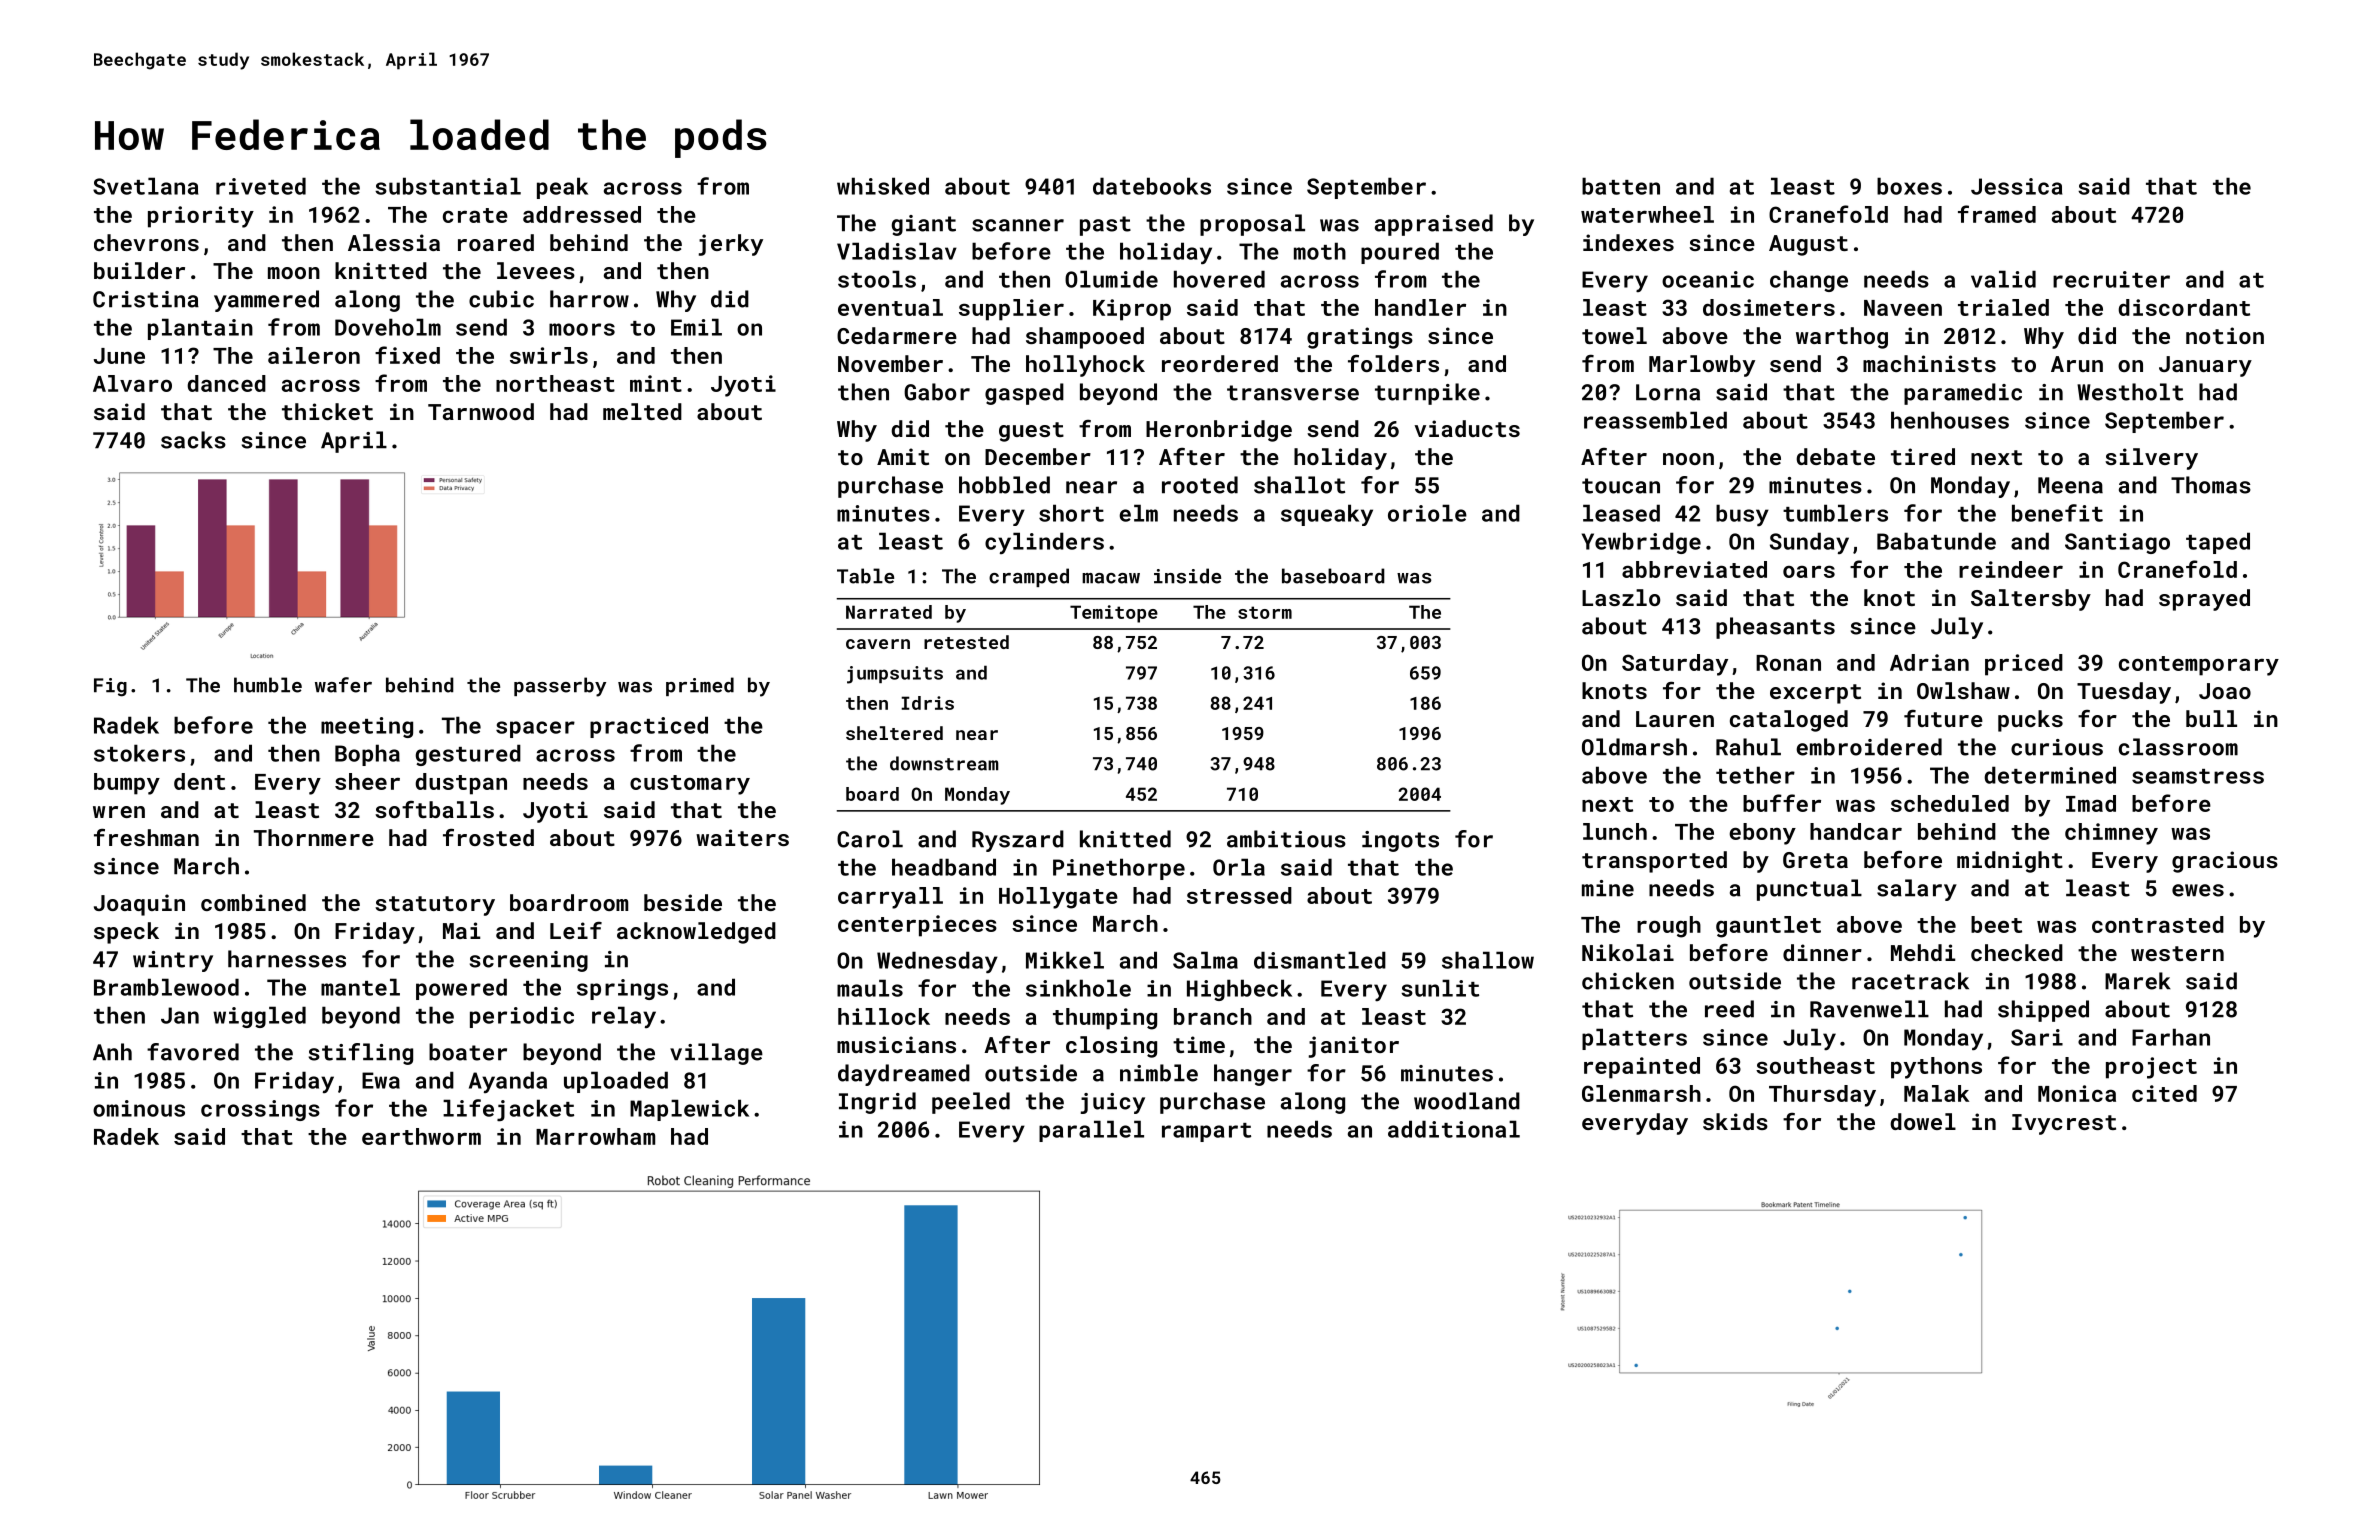 The image size is (2380, 1540). Describe the element at coordinates (1018, 225) in the page. I see `scanner` at that location.
